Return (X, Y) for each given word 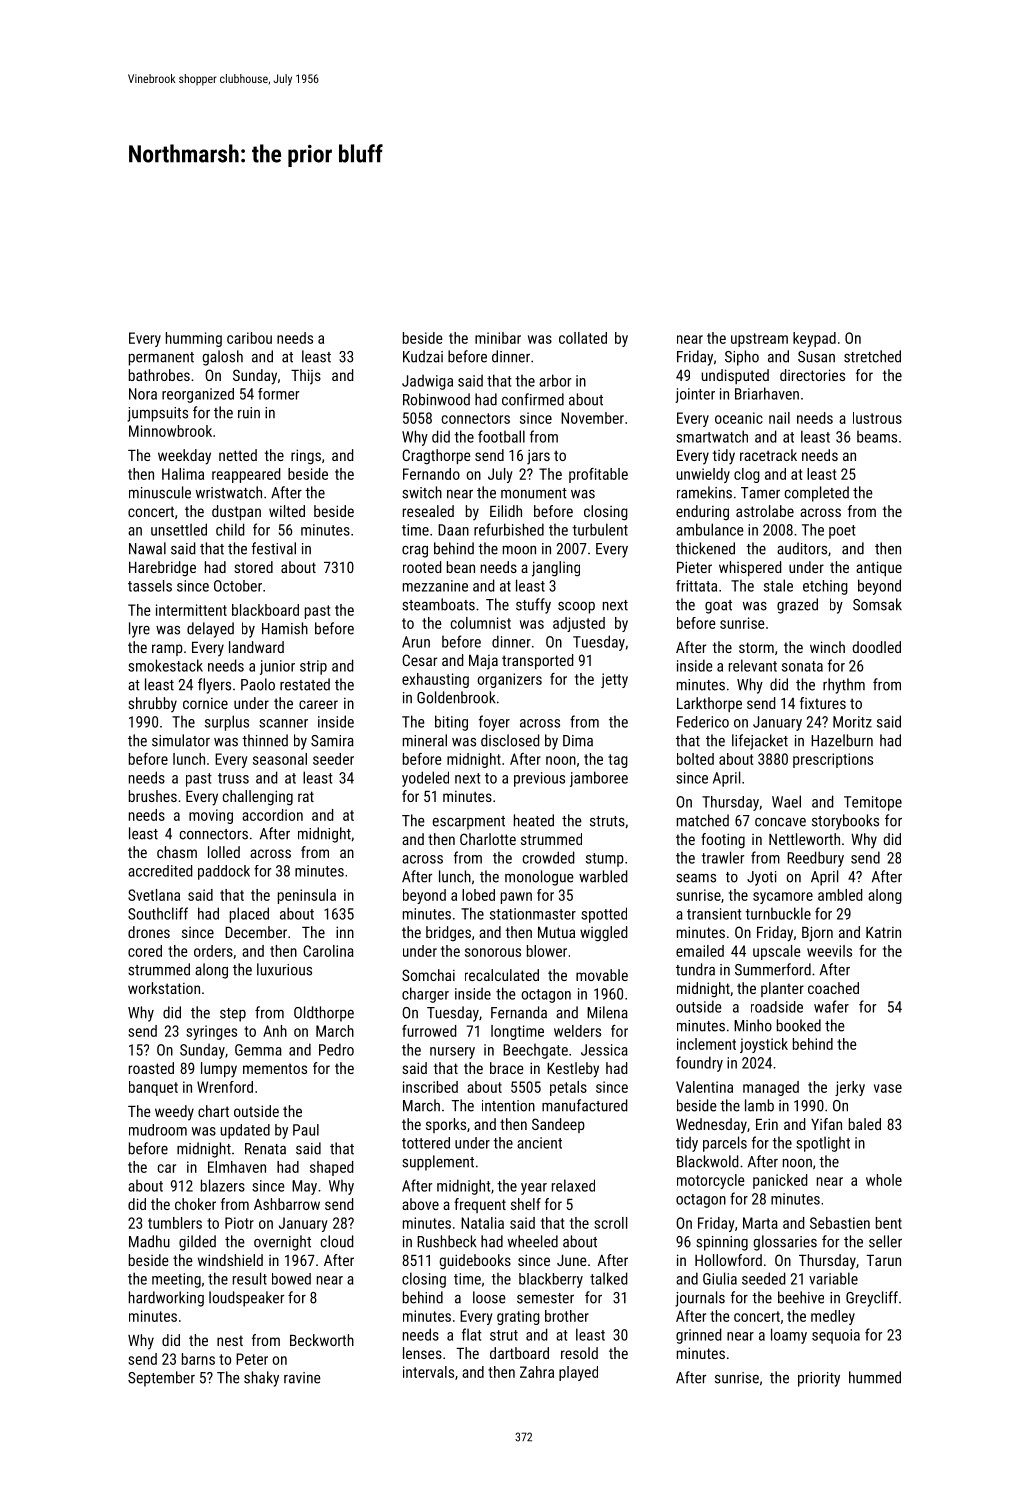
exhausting (435, 680)
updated (245, 1131)
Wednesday (711, 1126)
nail (779, 418)
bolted (695, 759)
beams (877, 437)
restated (305, 684)
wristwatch (229, 492)
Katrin (883, 932)
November (592, 418)
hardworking (166, 1299)
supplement (438, 1163)
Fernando (431, 474)
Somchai (428, 975)
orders (213, 951)
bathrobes (159, 375)
